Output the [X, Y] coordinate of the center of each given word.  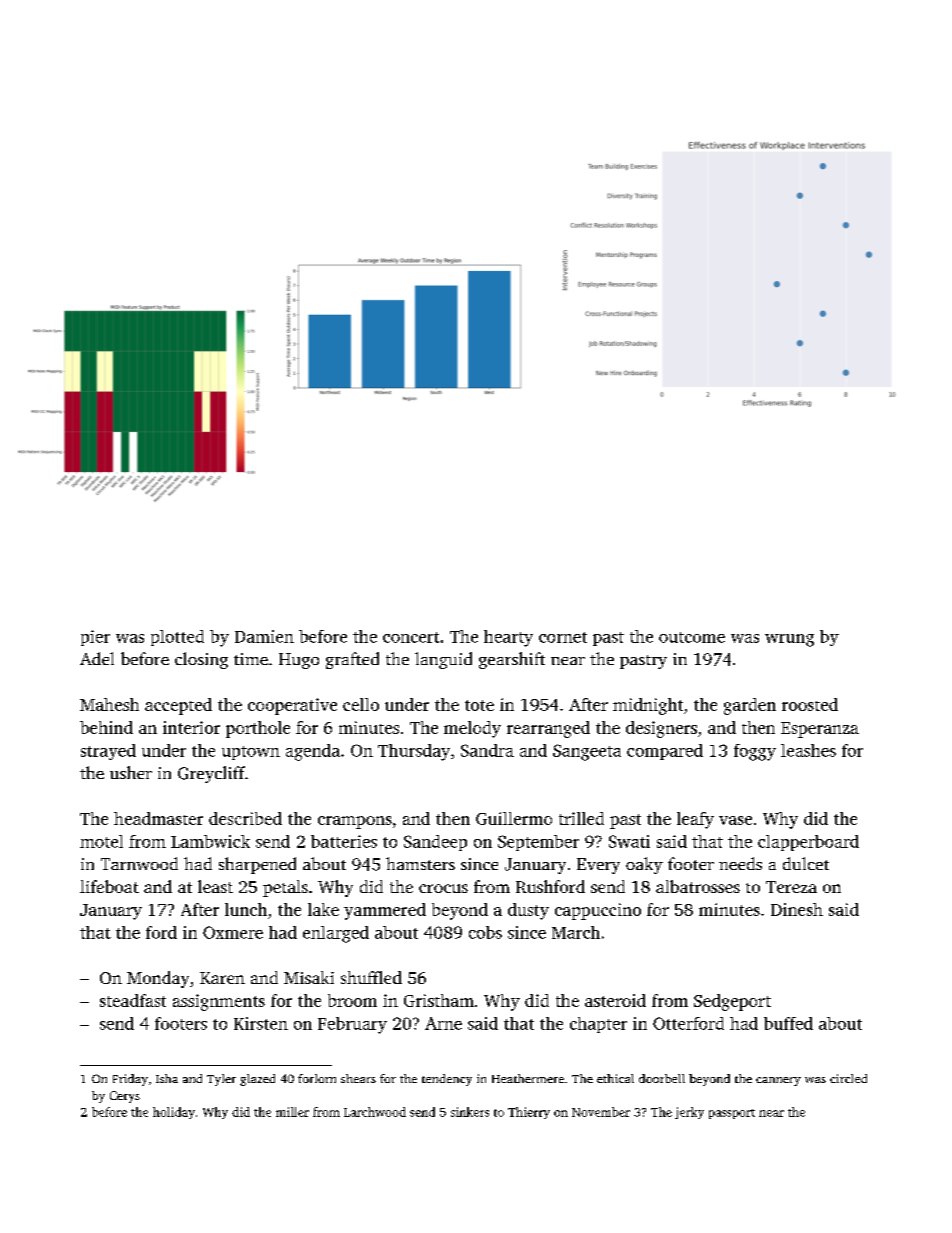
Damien [264, 636]
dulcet [806, 863]
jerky [689, 1113]
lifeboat [109, 886]
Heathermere [528, 1078]
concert [411, 637]
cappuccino [598, 911]
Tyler [221, 1080]
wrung [789, 640]
